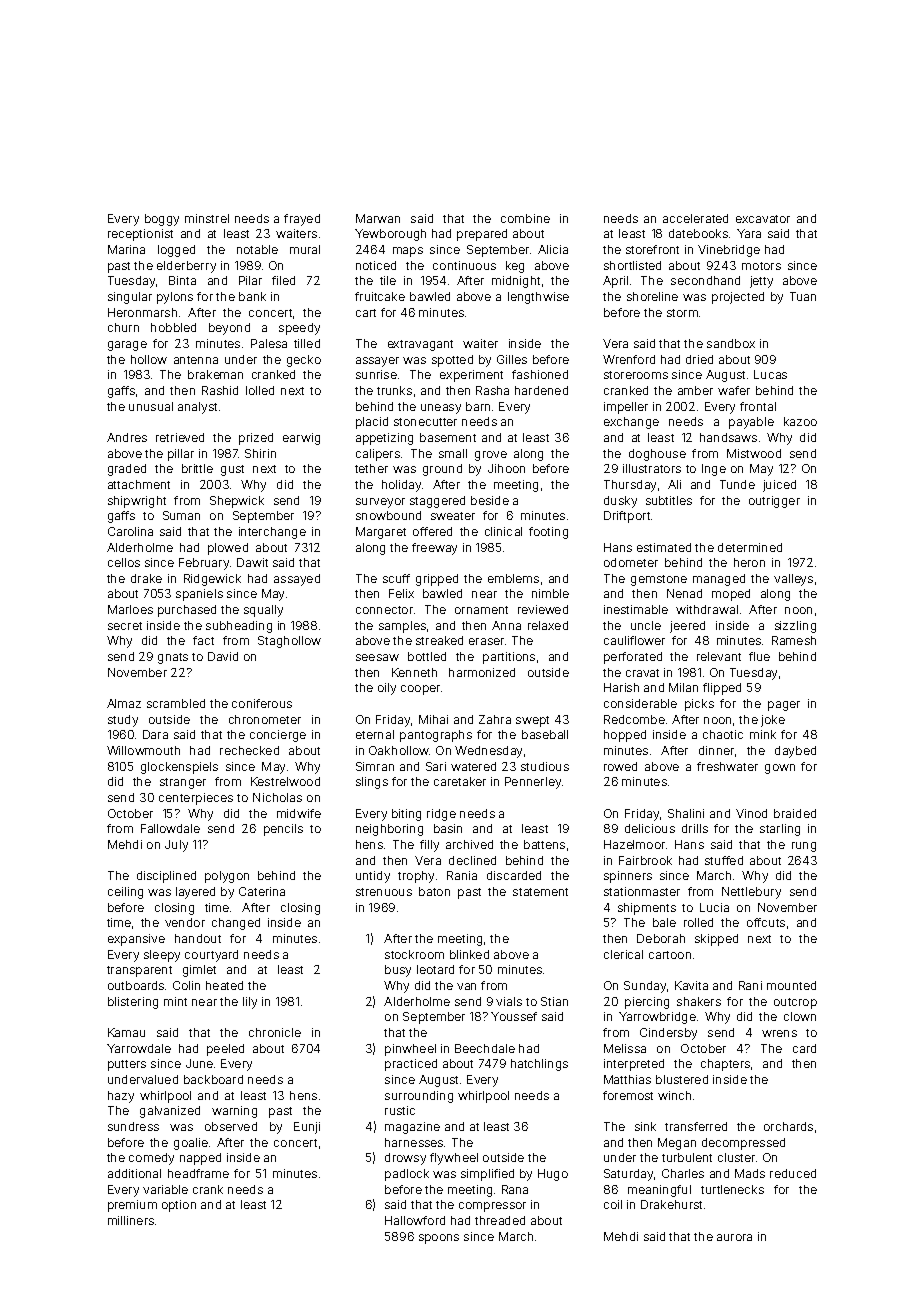 This screenshot has height=1308, width=924. Describe the element at coordinates (738, 298) in the screenshot. I see `projected` at that location.
